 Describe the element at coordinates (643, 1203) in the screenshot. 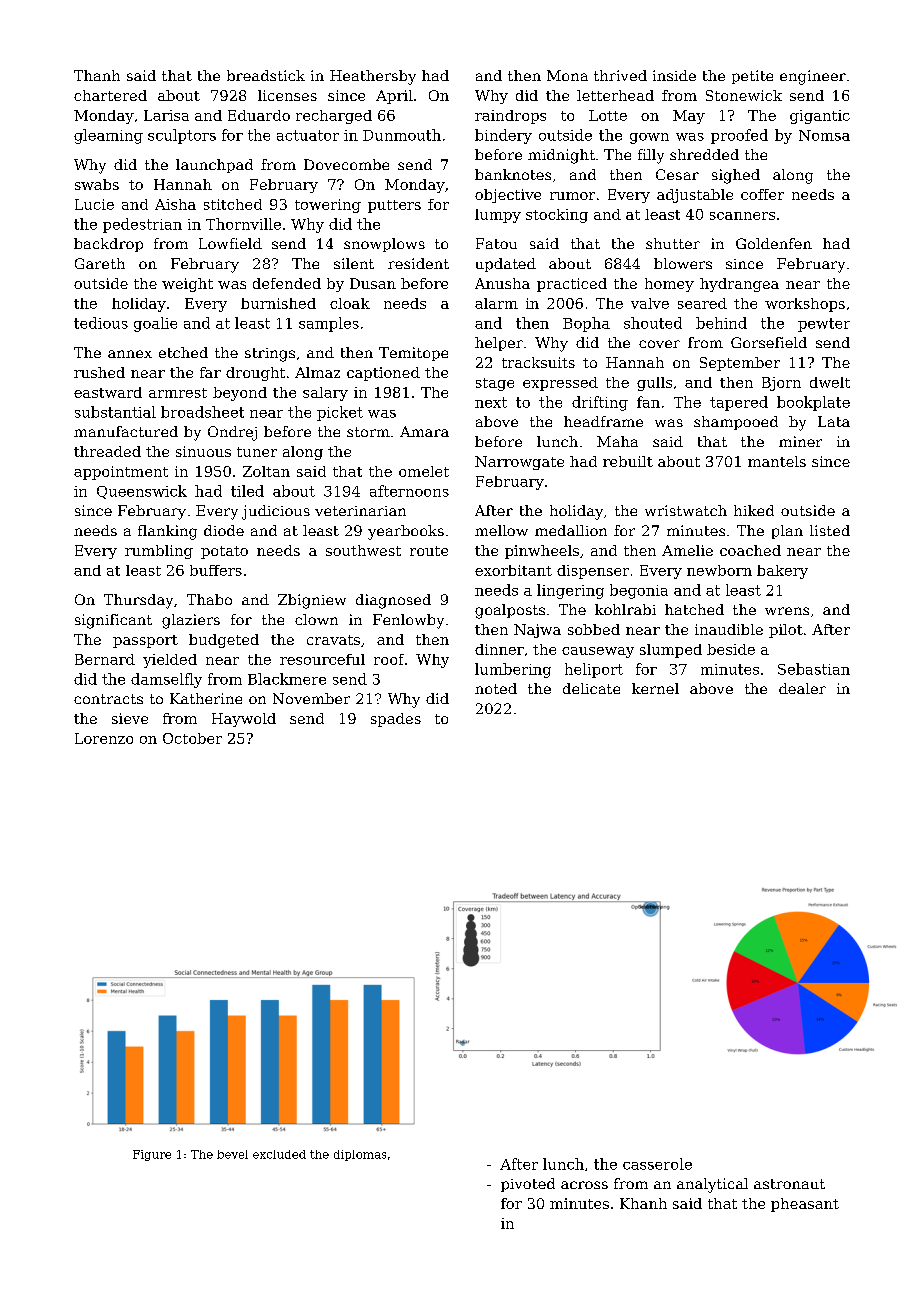

I see `Khanh` at that location.
